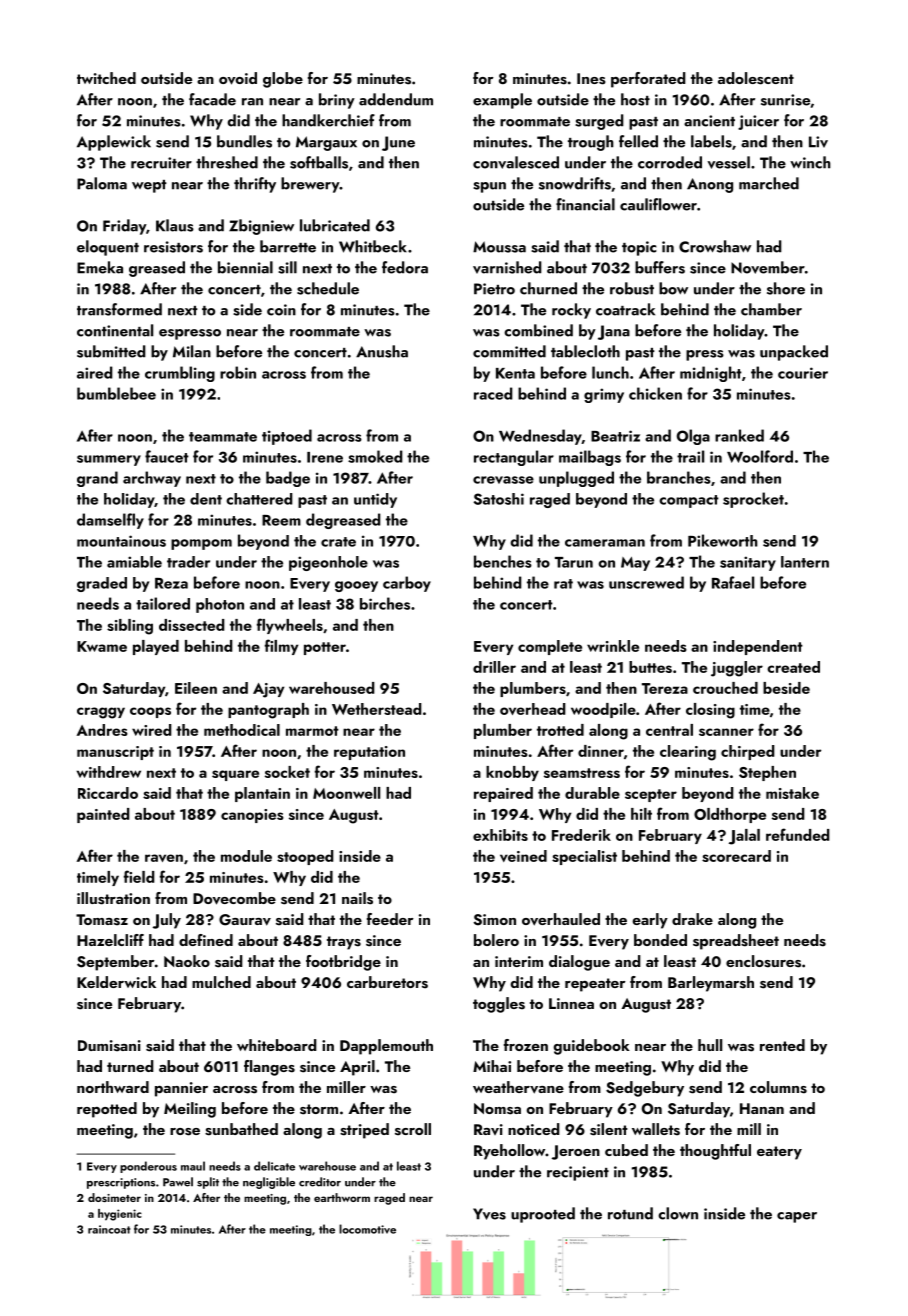 The height and width of the document is (1316, 908). Describe the element at coordinates (792, 793) in the document. I see `mistake` at that location.
